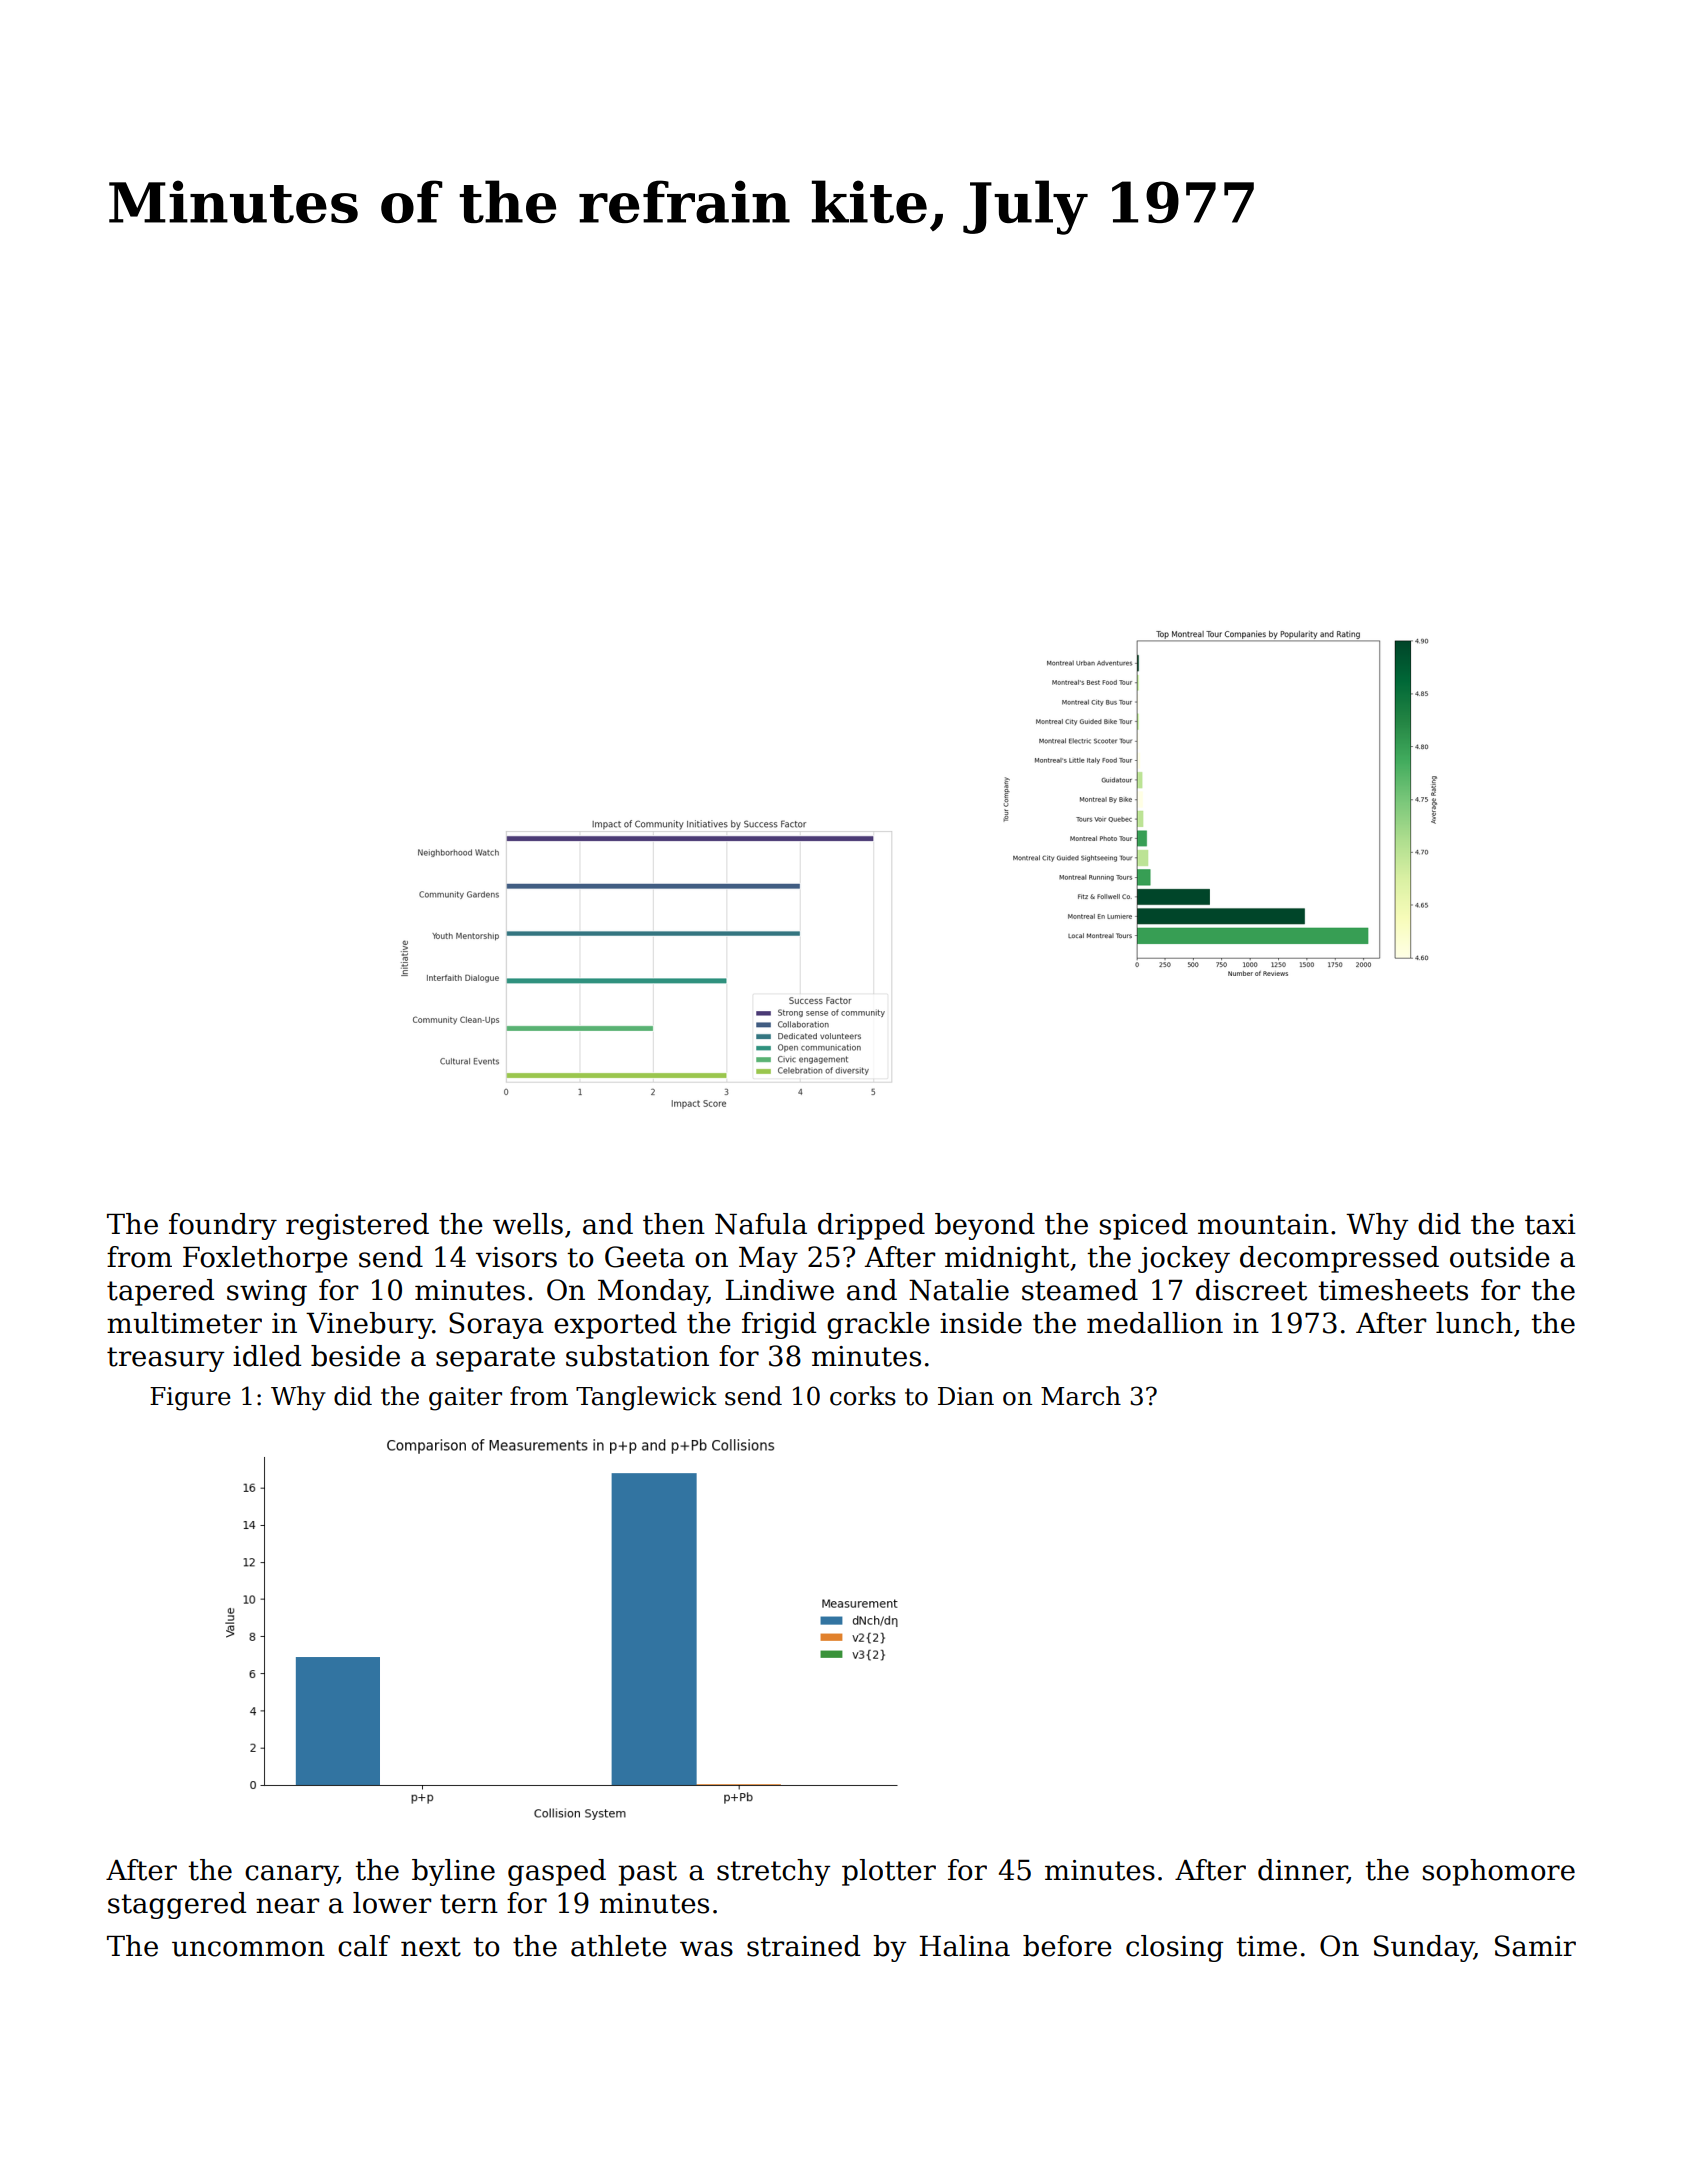 Image resolution: width=1683 pixels, height=2178 pixels. I want to click on Lindiwe, so click(780, 1290).
